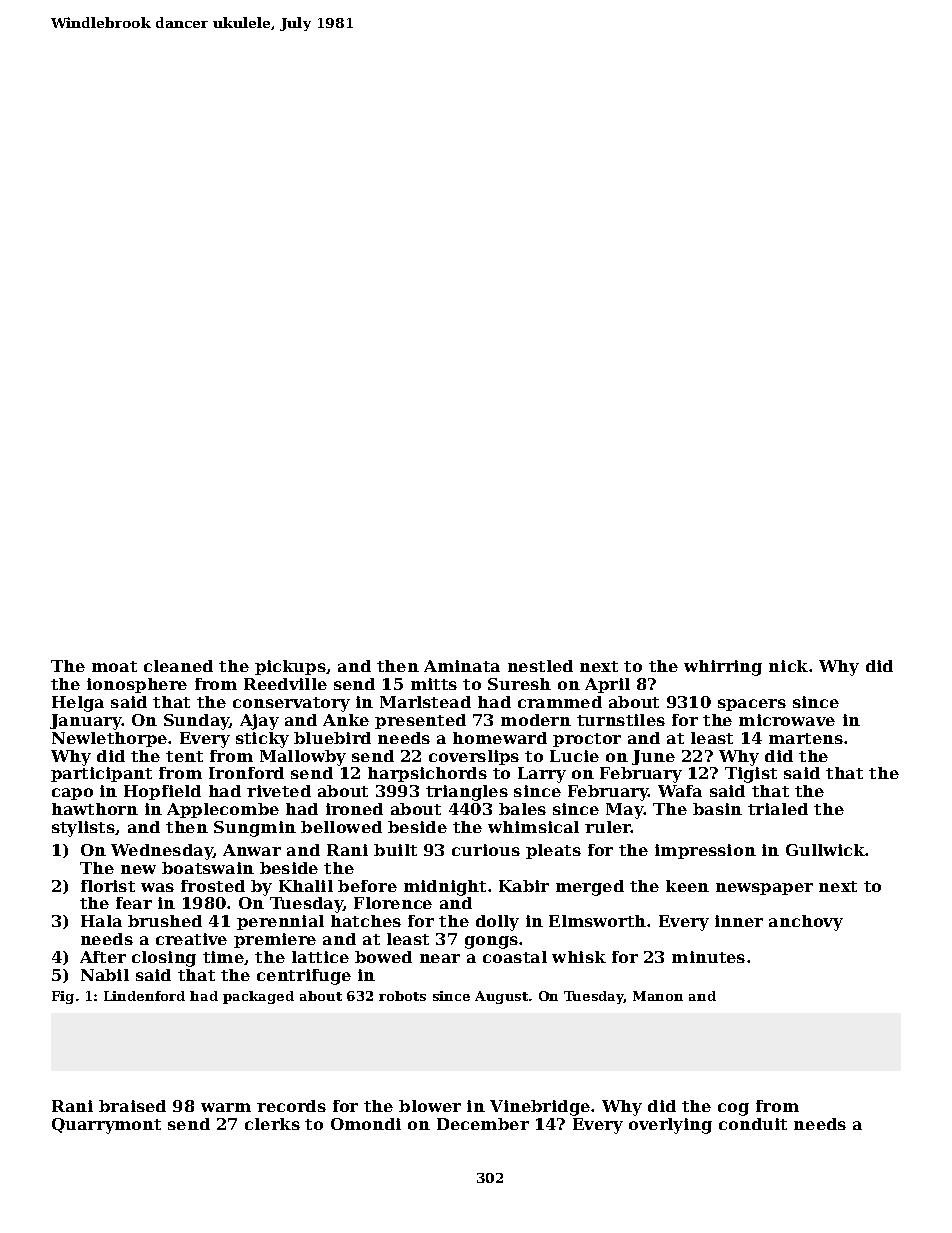 The image size is (952, 1233). Describe the element at coordinates (653, 757) in the screenshot. I see `June` at that location.
